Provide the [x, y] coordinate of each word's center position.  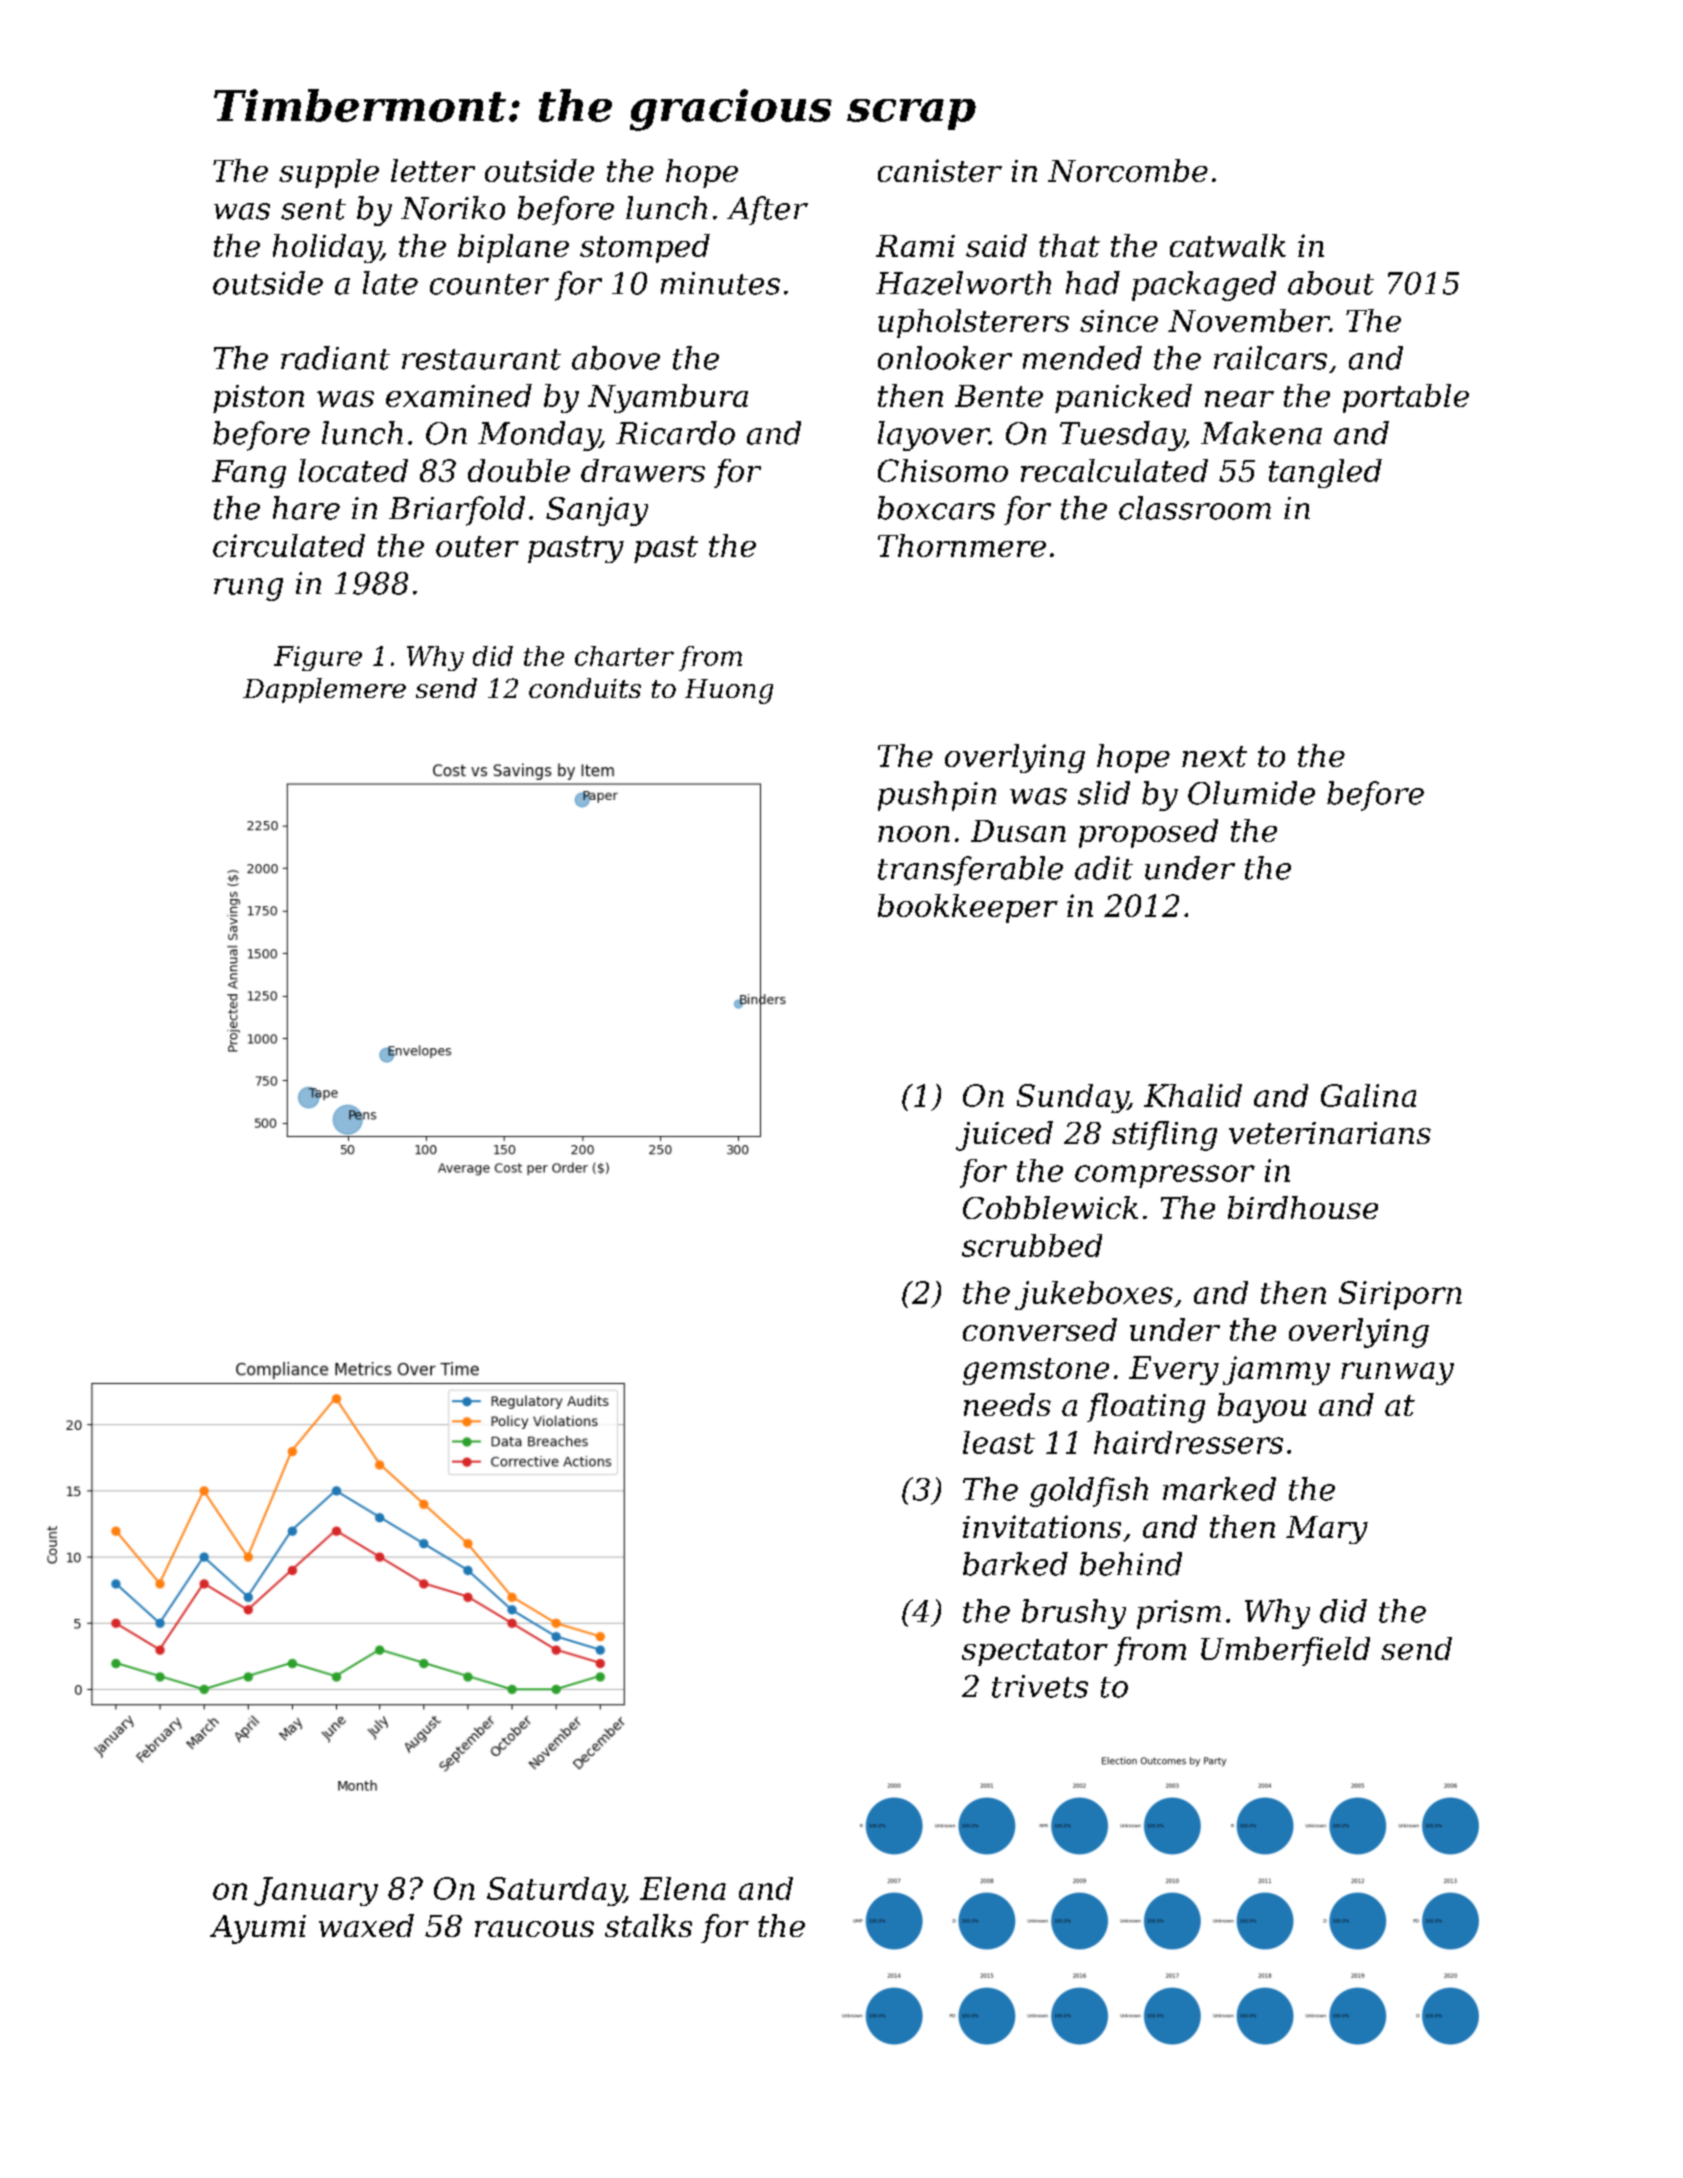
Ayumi [258, 1929]
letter [433, 170]
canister [940, 170]
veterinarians [1330, 1133]
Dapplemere [324, 690]
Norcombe [1128, 170]
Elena [683, 1888]
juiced [1004, 1136]
